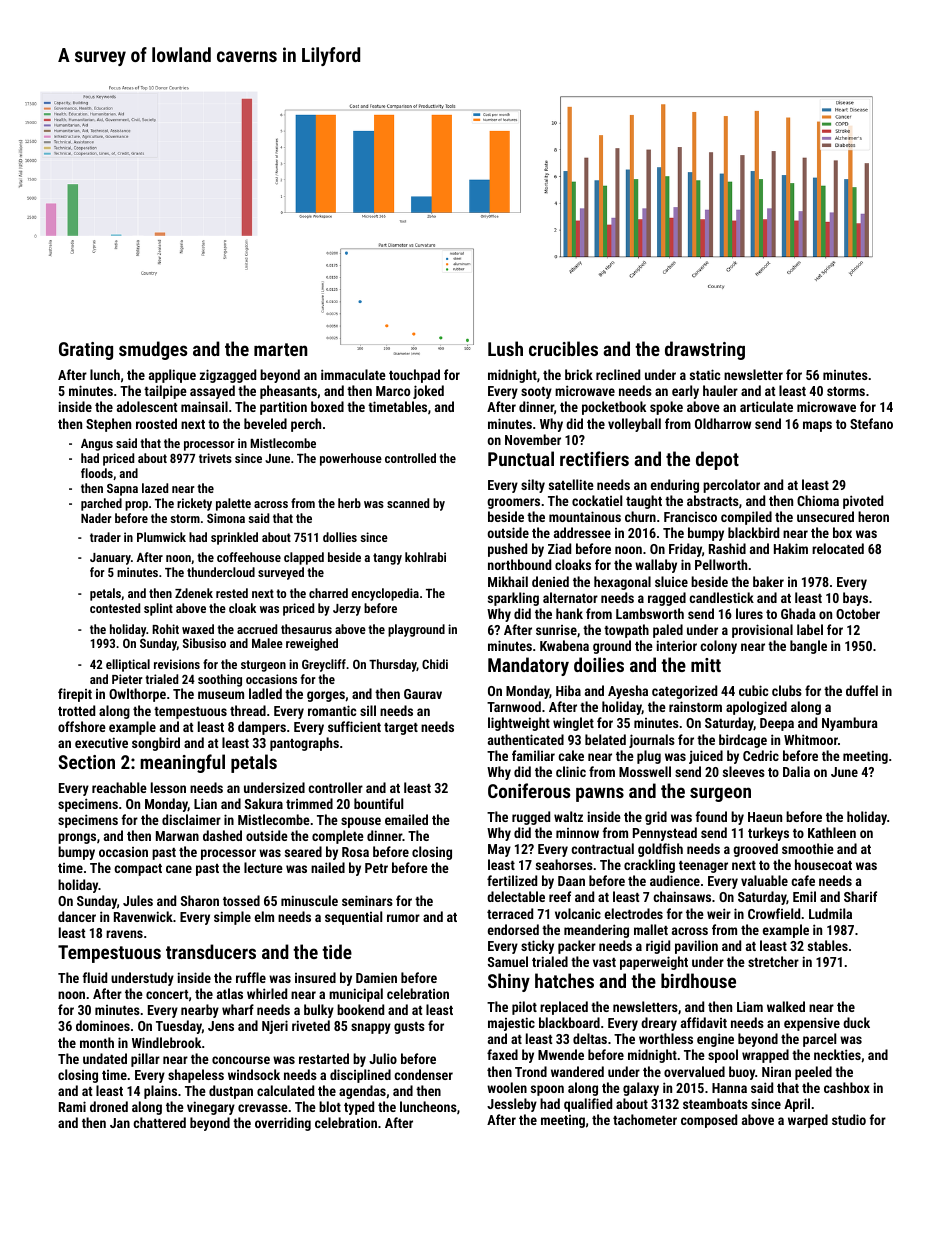 Image resolution: width=952 pixels, height=1233 pixels. I want to click on birdcage, so click(743, 741).
